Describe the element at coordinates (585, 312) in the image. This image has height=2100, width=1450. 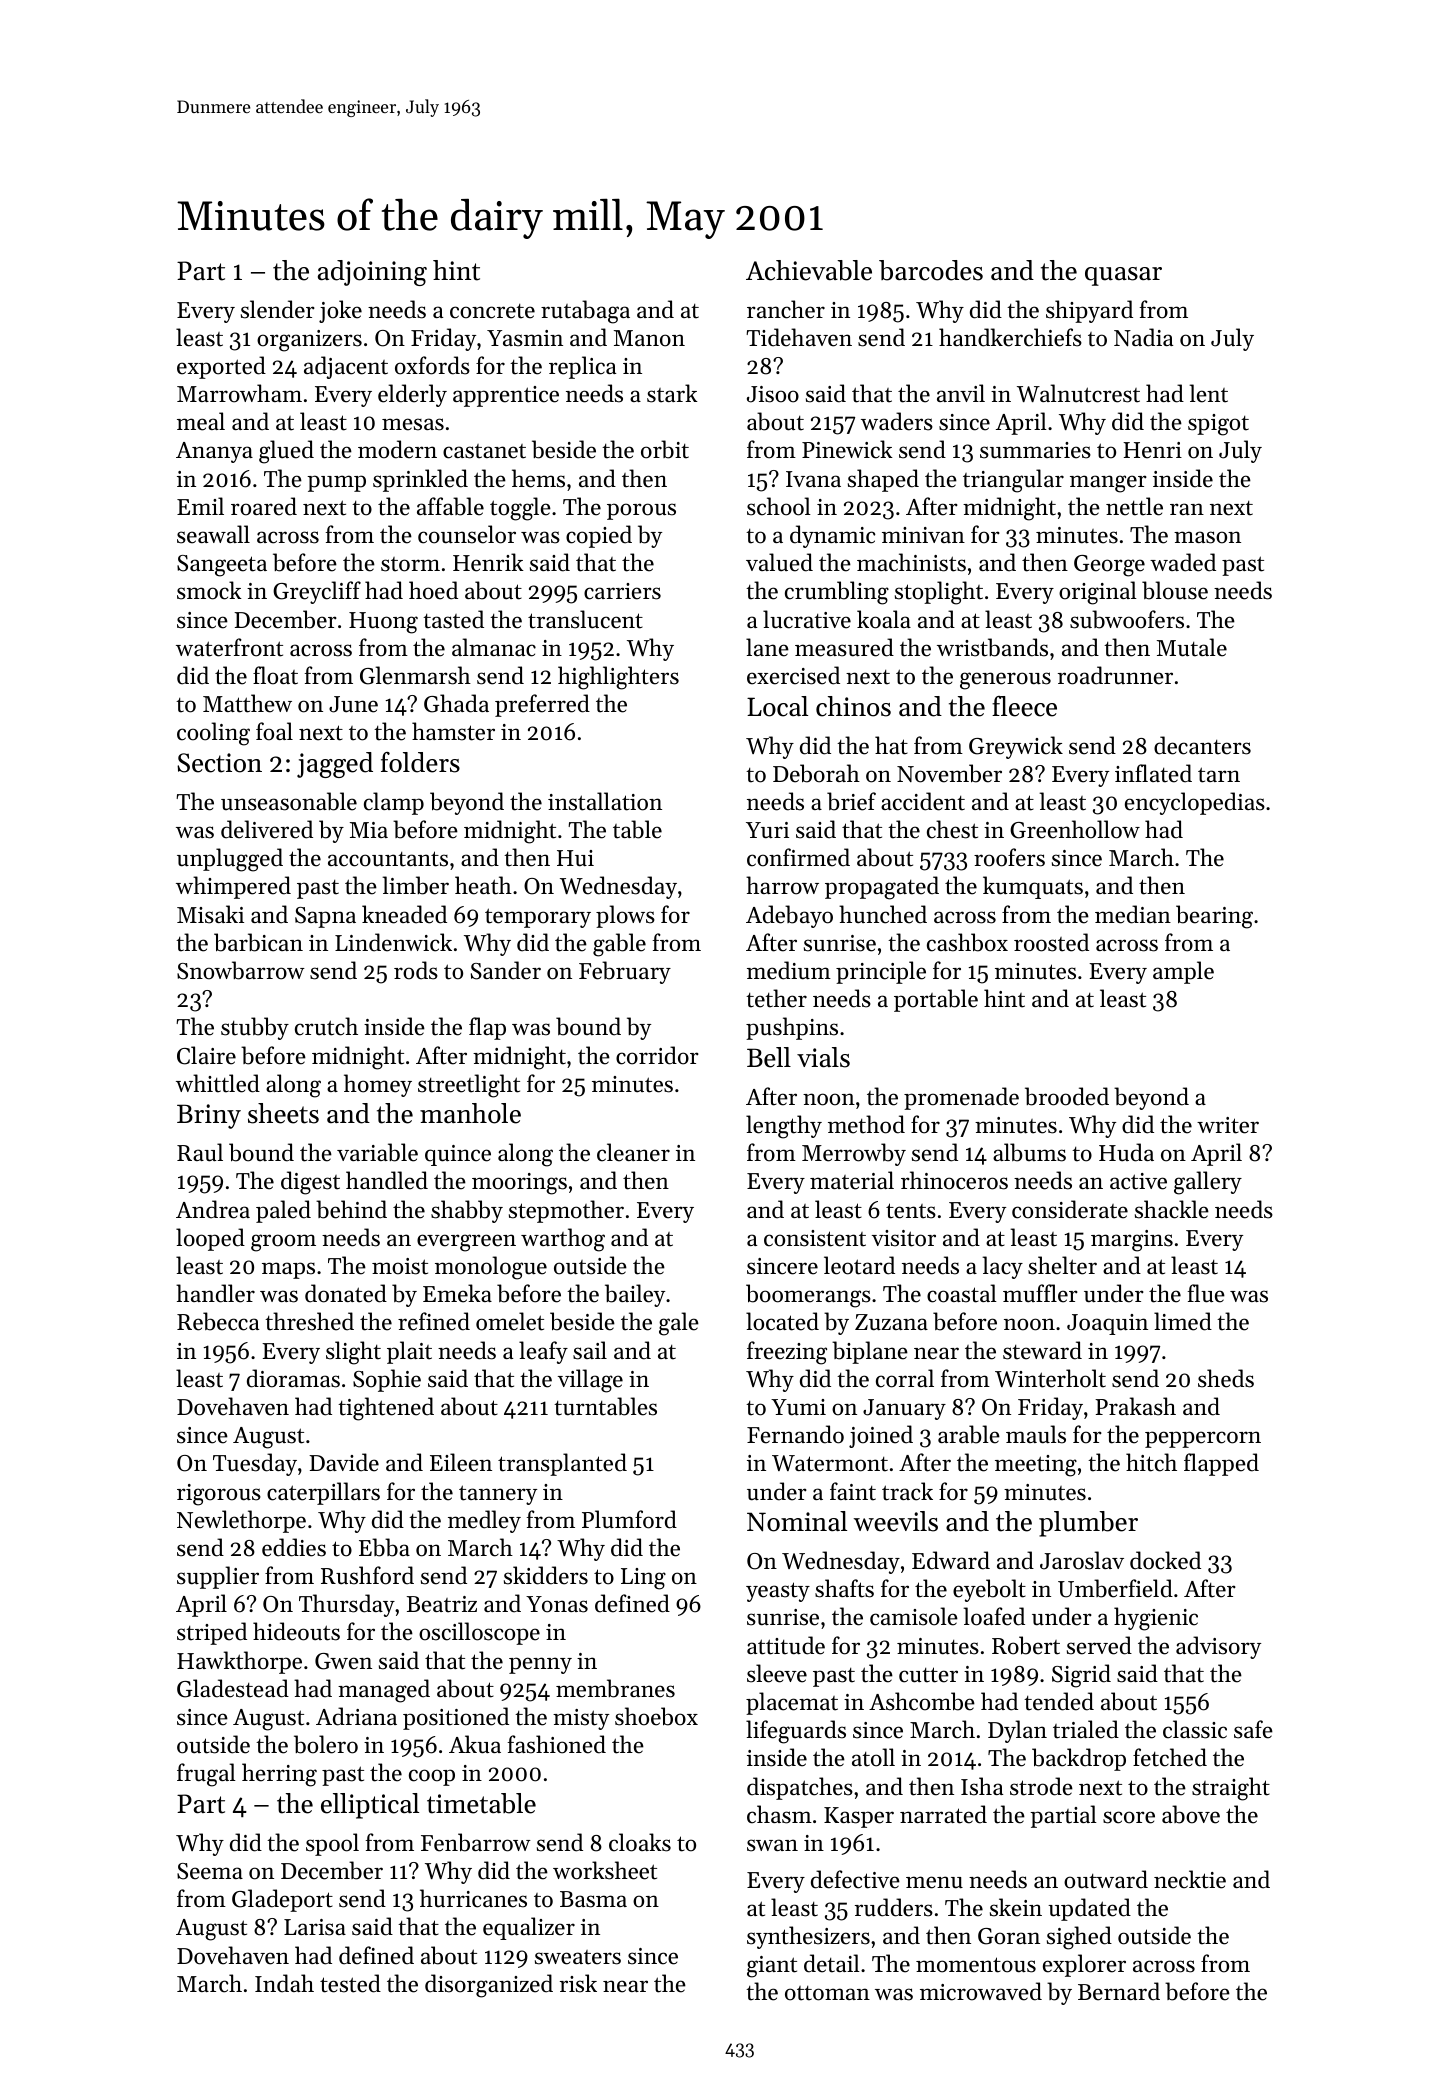
I see `rutabaga` at that location.
